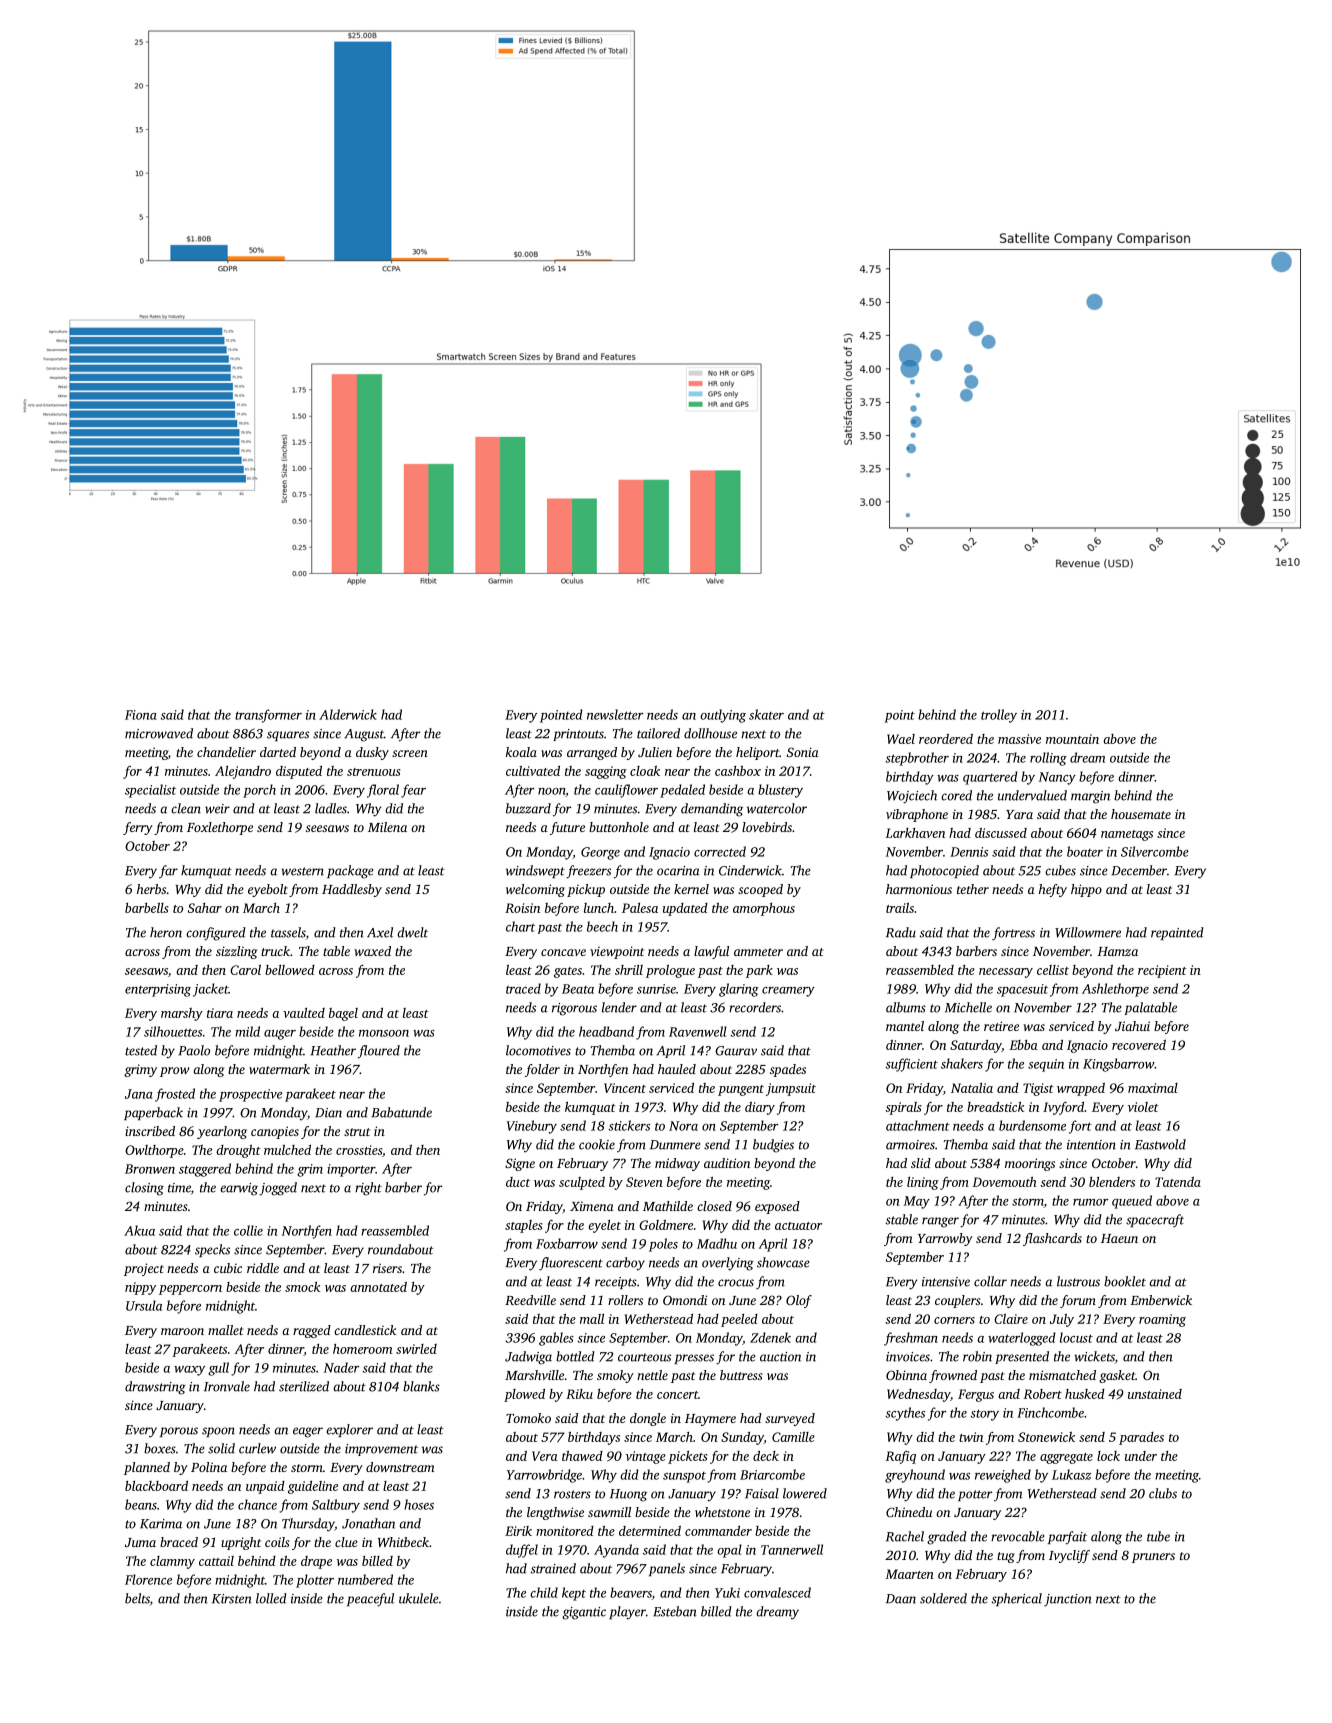  Describe the element at coordinates (239, 1189) in the document. I see `earwig` at that location.
